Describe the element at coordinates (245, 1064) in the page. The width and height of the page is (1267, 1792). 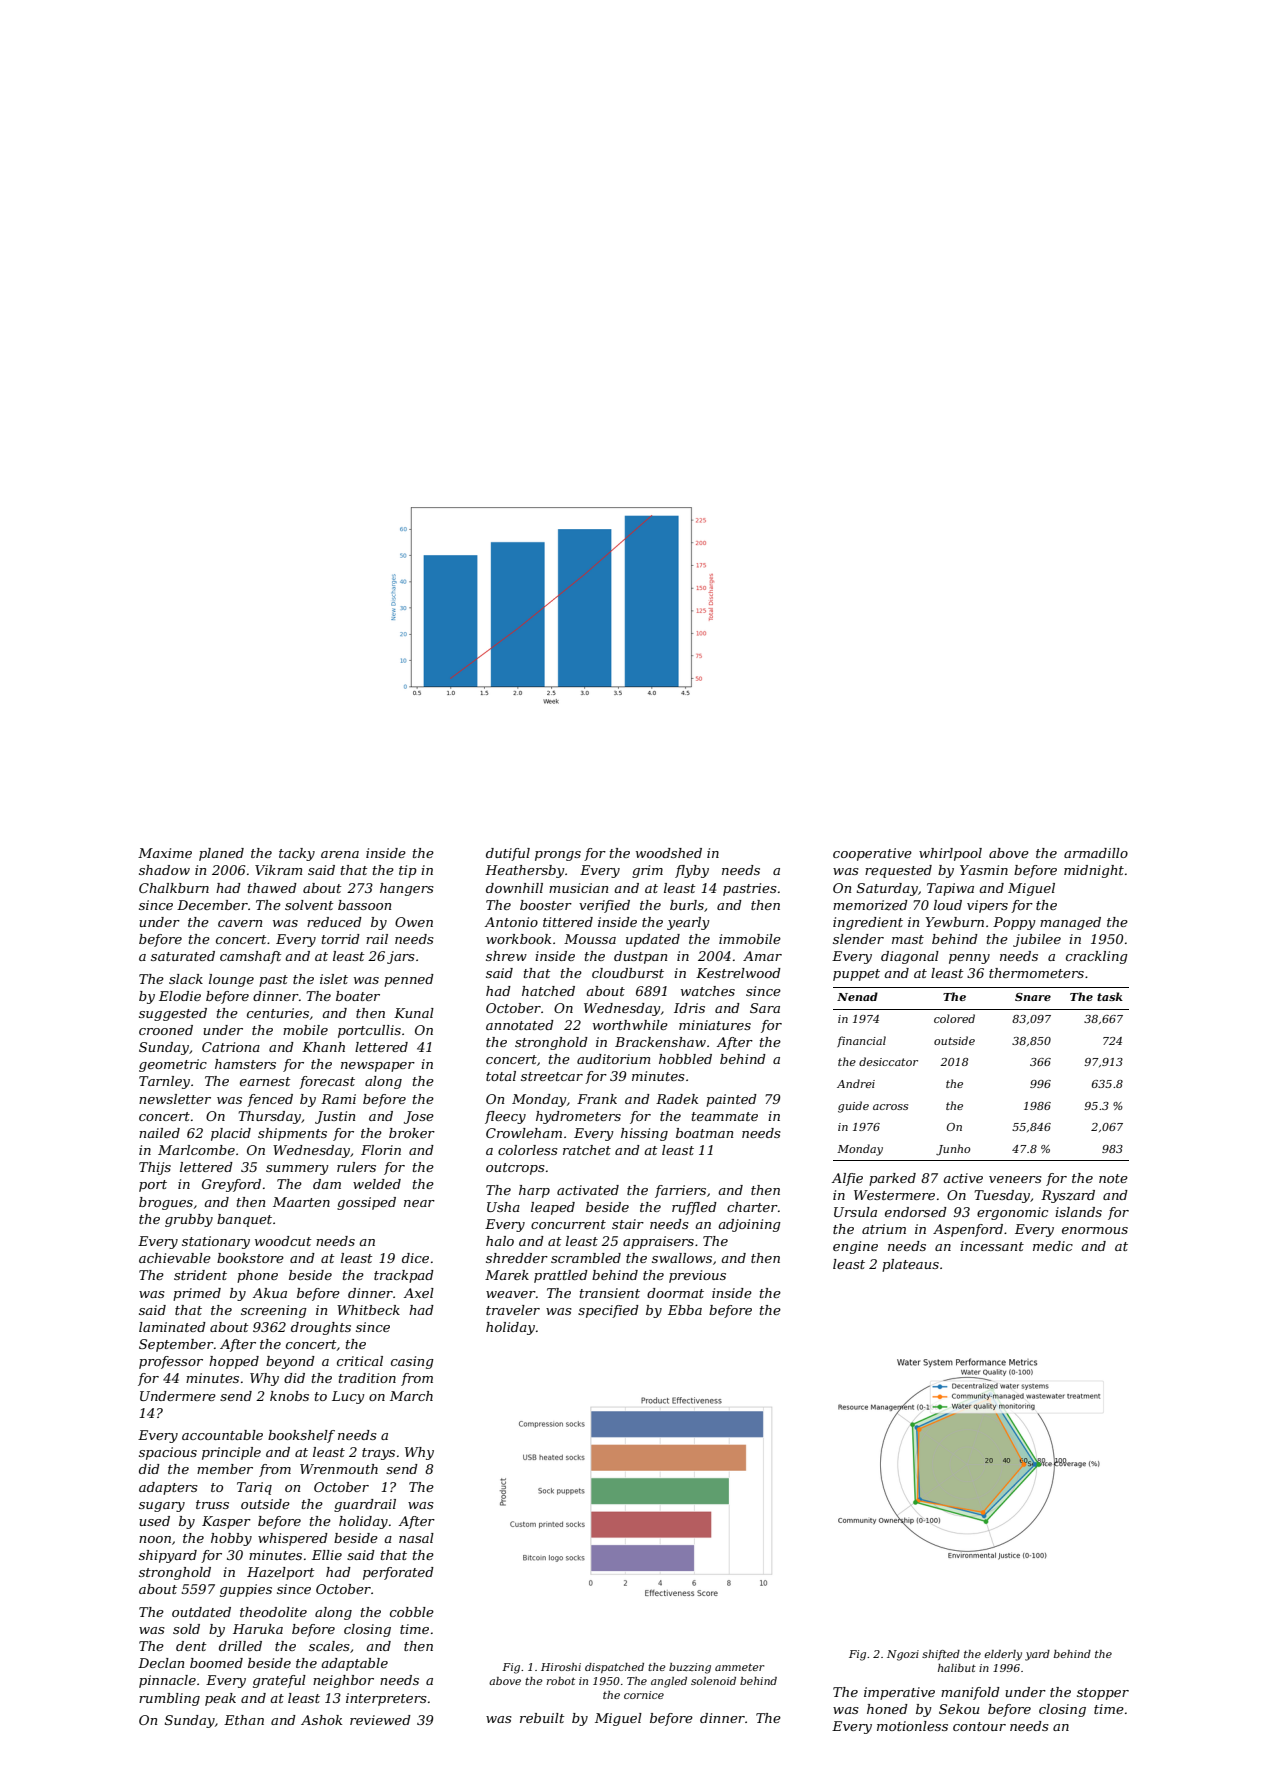
I see `hamsters` at that location.
